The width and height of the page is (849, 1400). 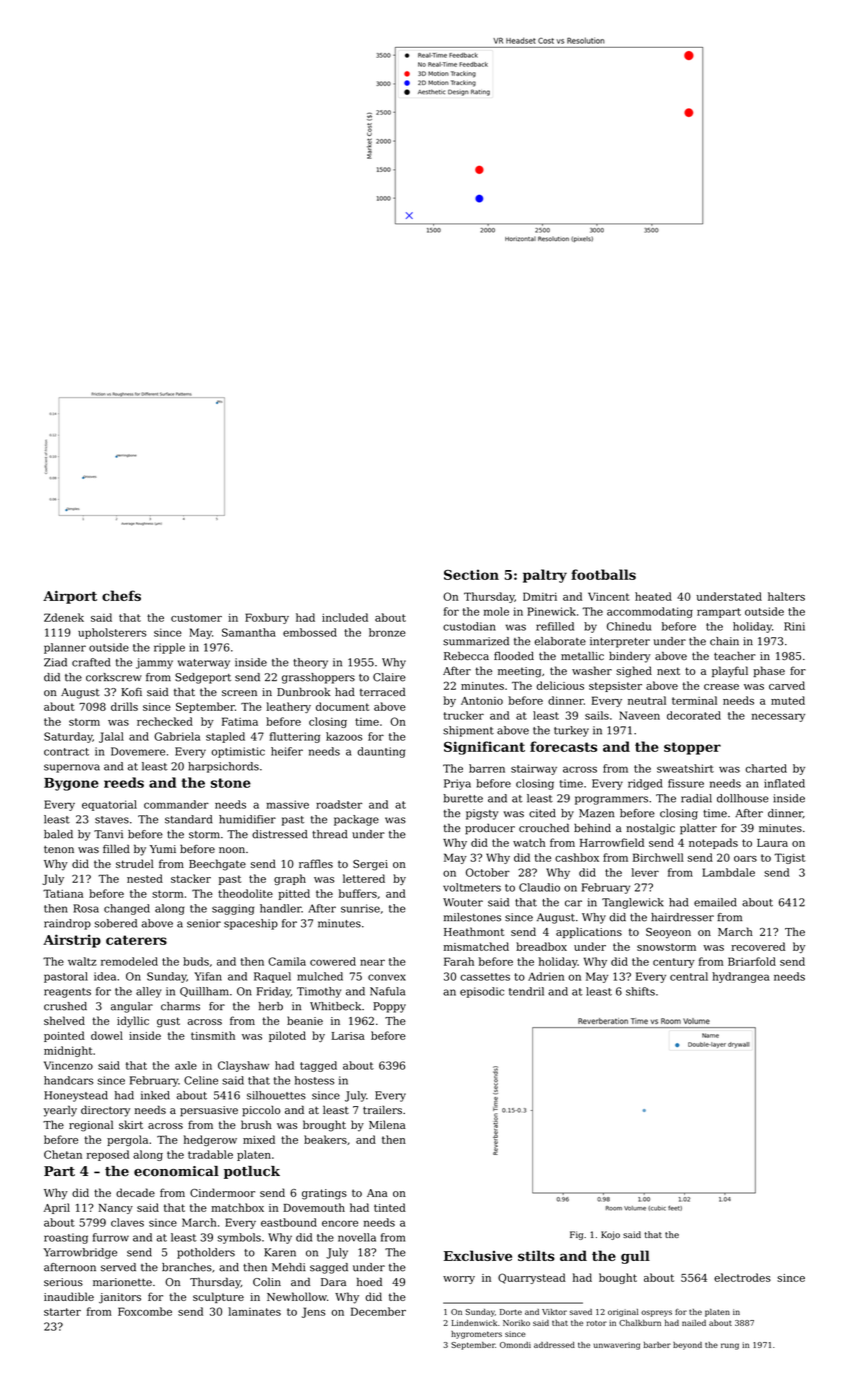 I want to click on Tatiana, so click(x=63, y=893).
